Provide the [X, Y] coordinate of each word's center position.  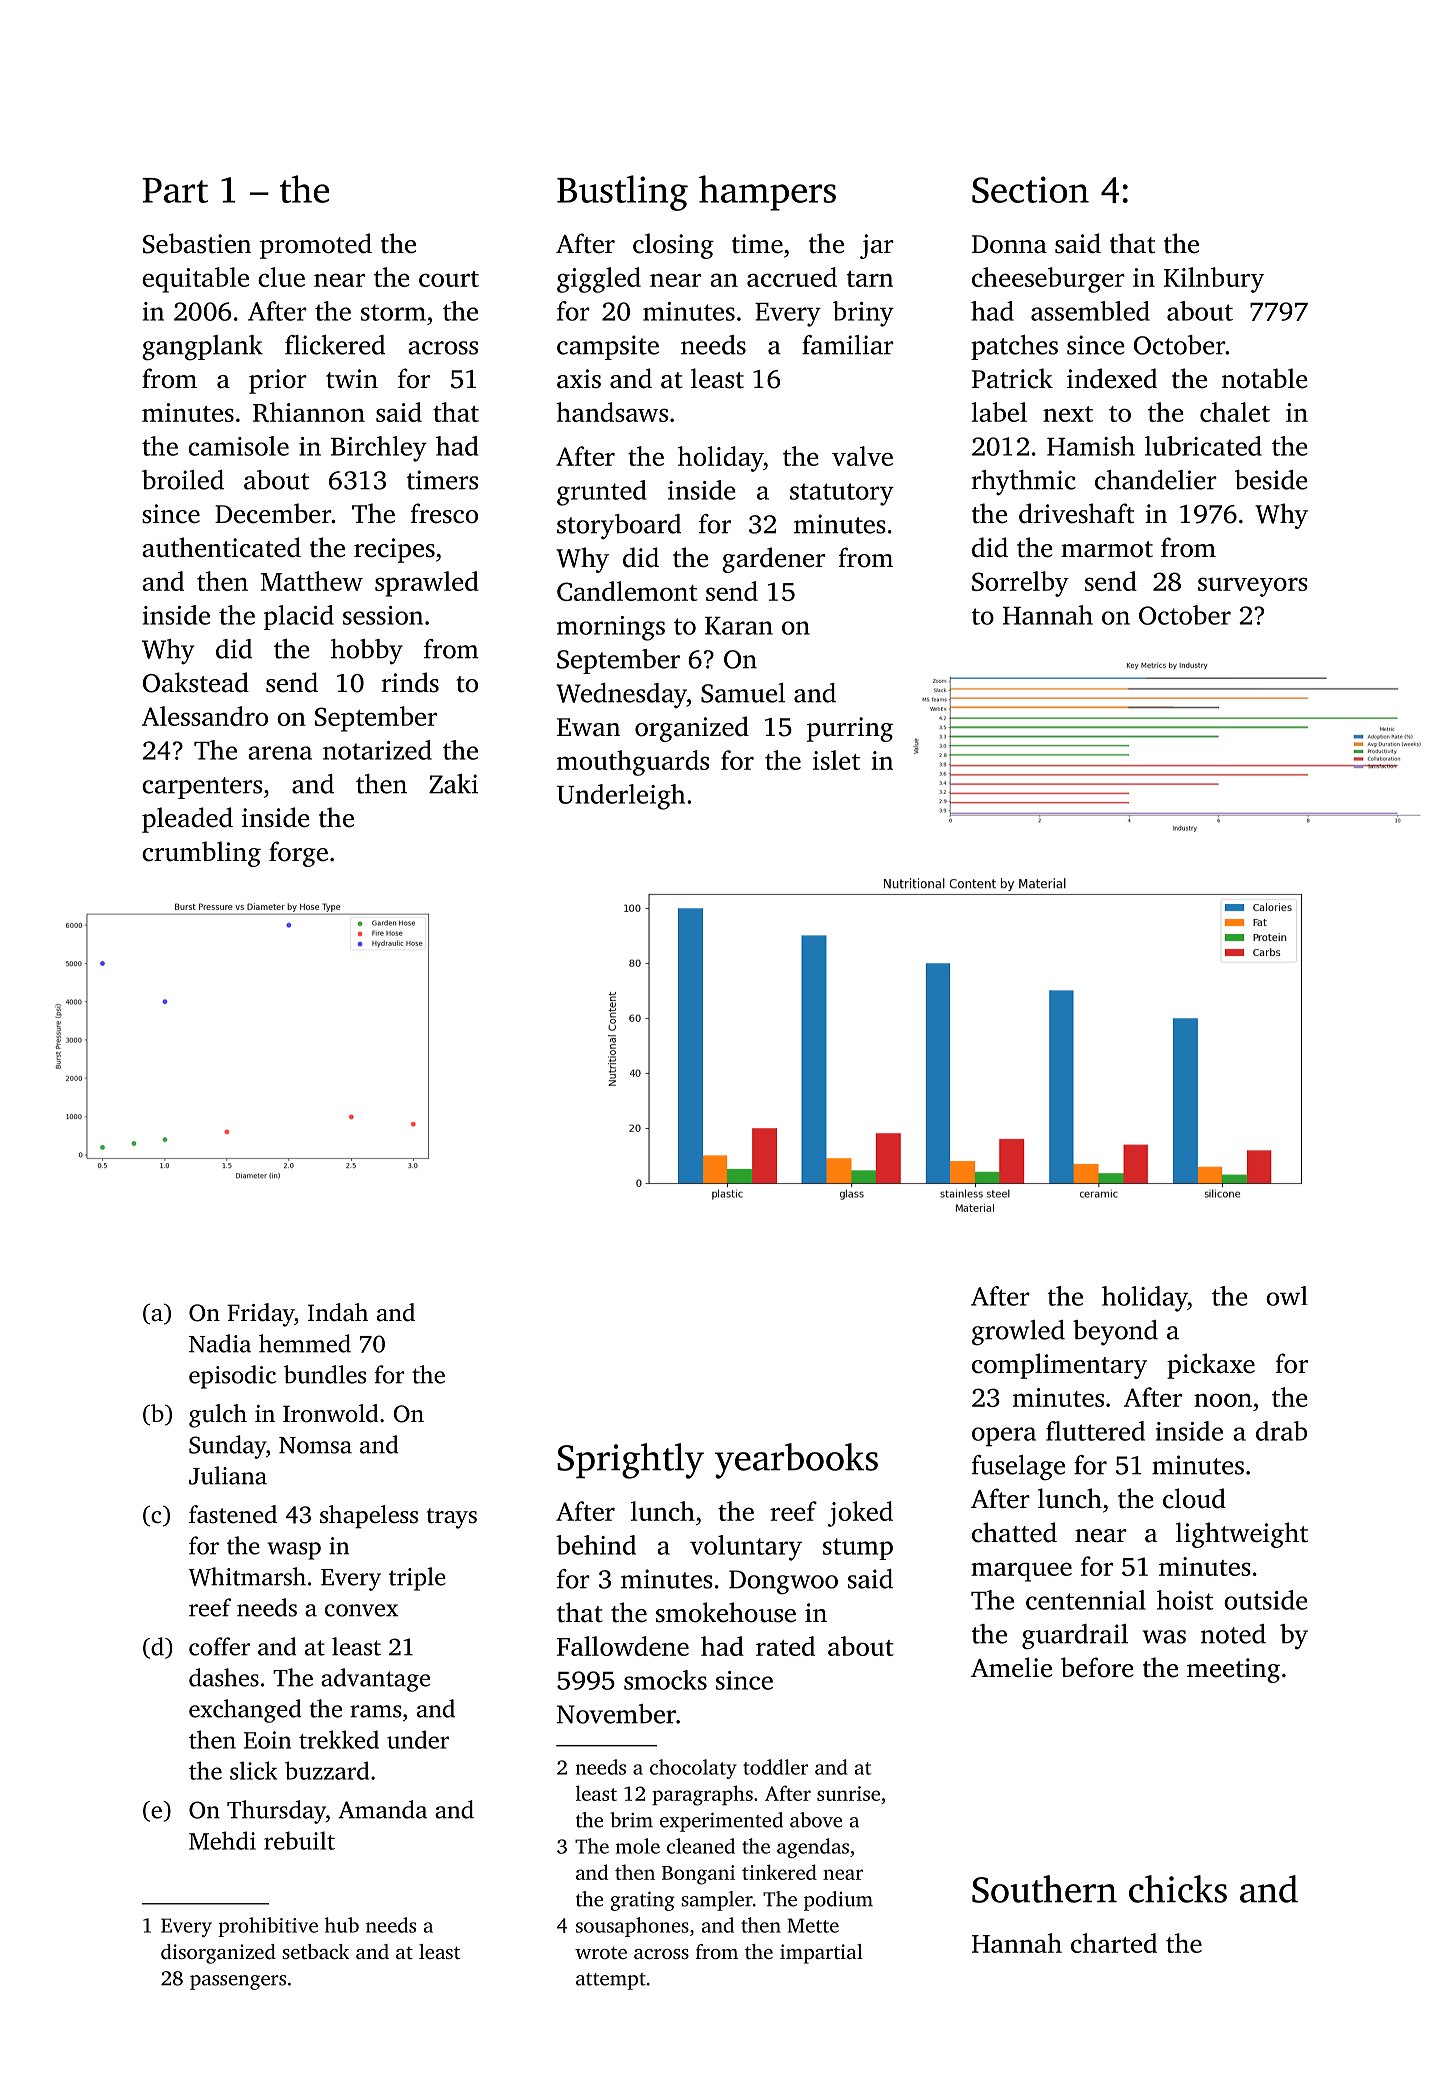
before [1097, 1667]
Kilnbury [1214, 280]
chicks [1178, 1889]
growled [1018, 1333]
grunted [601, 493]
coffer [219, 1646]
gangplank [202, 348]
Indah [338, 1312]
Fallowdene [623, 1646]
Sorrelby [1020, 584]
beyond [1115, 1332]
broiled [183, 480]
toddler [775, 1767]
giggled [599, 280]
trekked [339, 1739]
